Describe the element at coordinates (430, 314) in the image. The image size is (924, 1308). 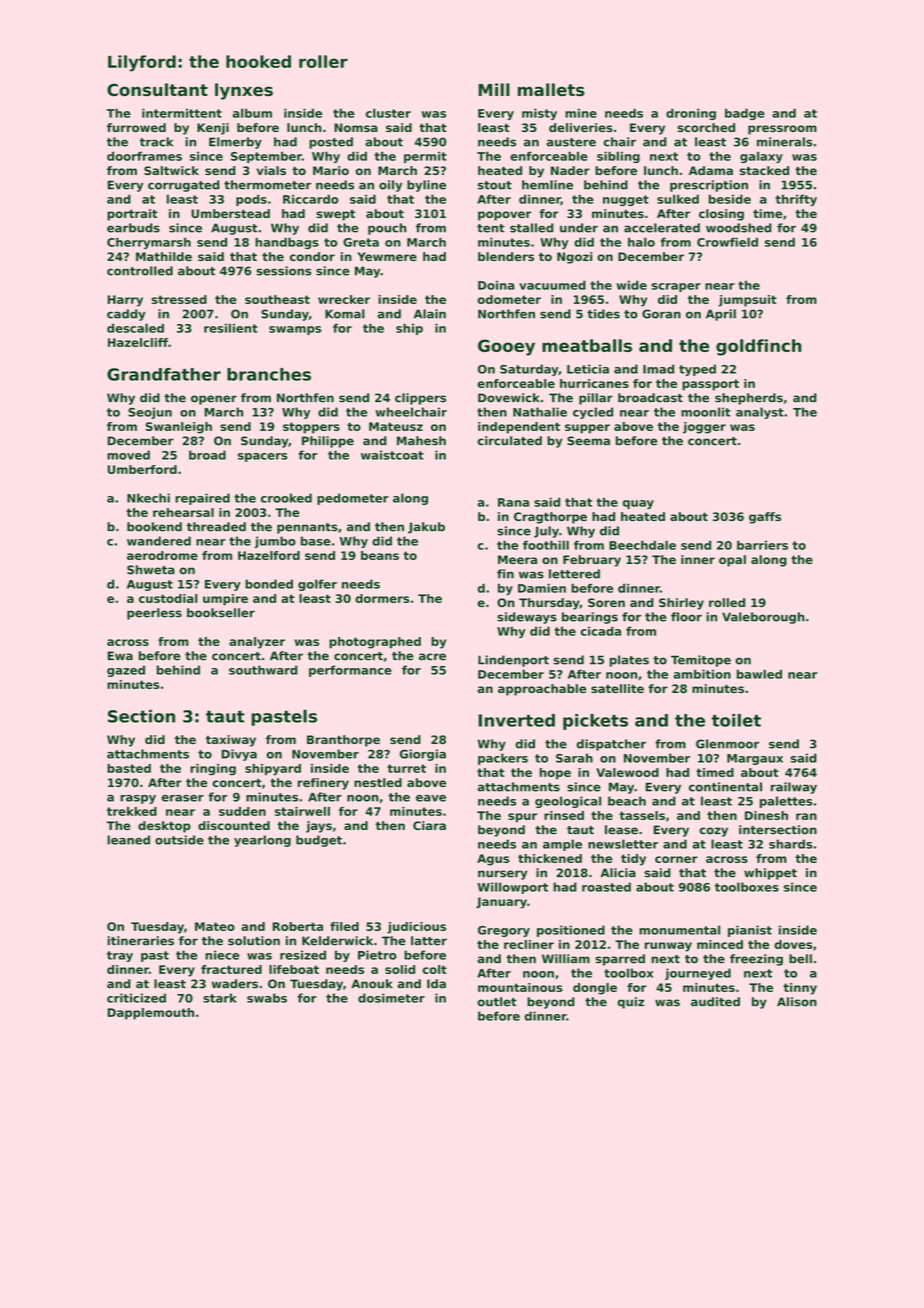
I see `Alain` at that location.
